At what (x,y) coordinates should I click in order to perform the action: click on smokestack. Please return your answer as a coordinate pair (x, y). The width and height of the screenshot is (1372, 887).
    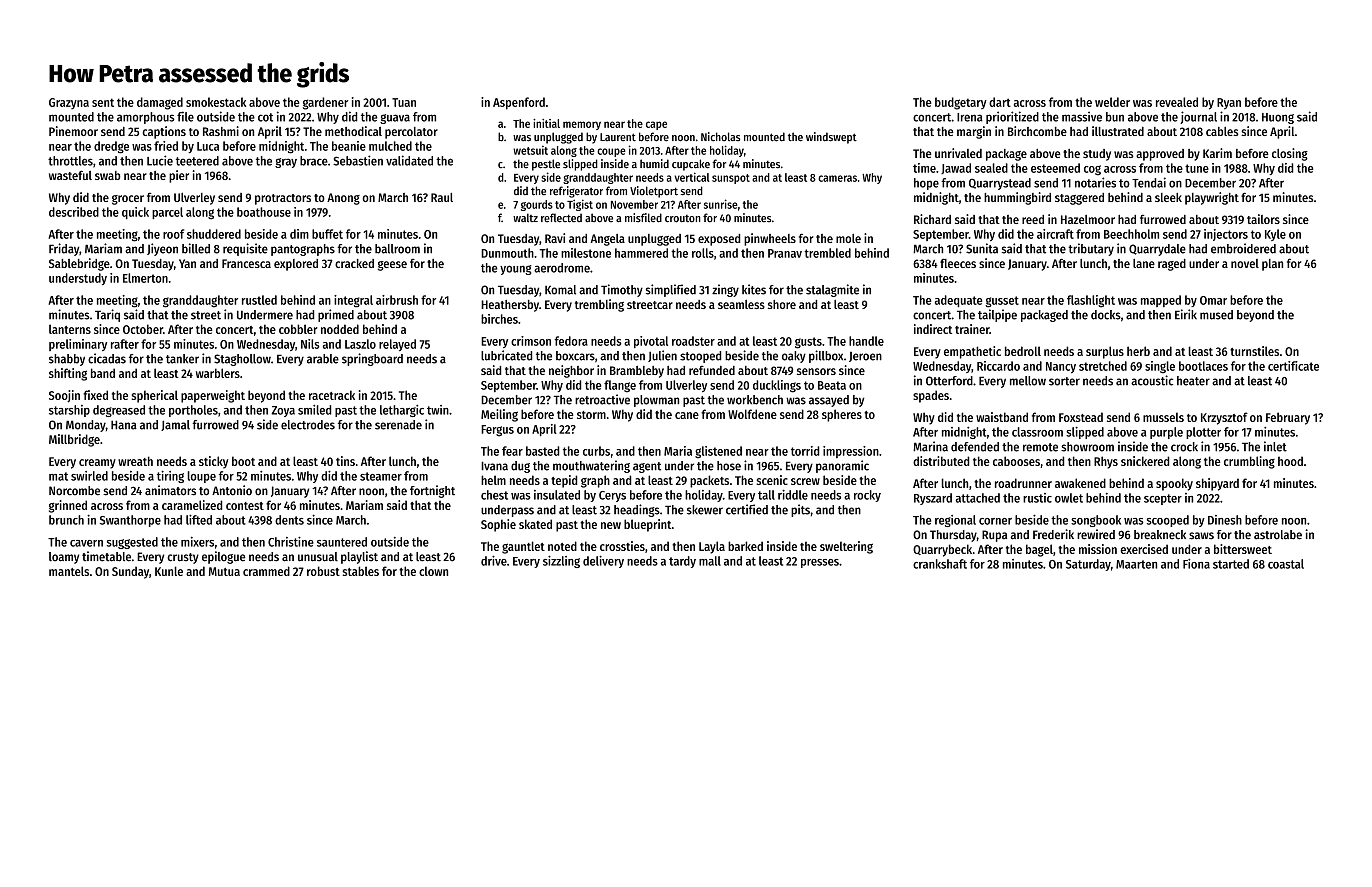
    Looking at the image, I should click on (216, 102).
